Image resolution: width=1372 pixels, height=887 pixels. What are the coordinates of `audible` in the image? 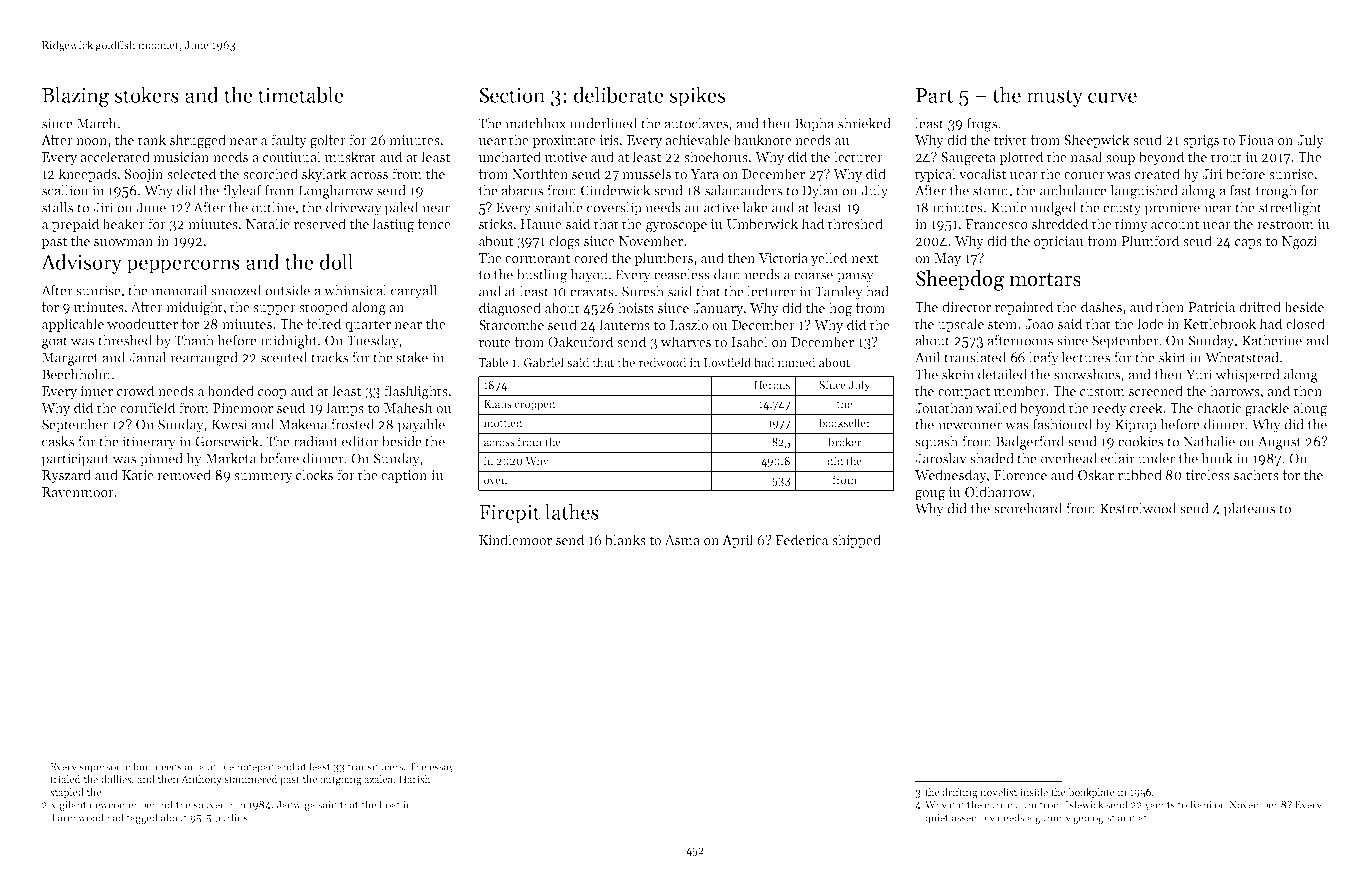 It's located at (216, 766).
